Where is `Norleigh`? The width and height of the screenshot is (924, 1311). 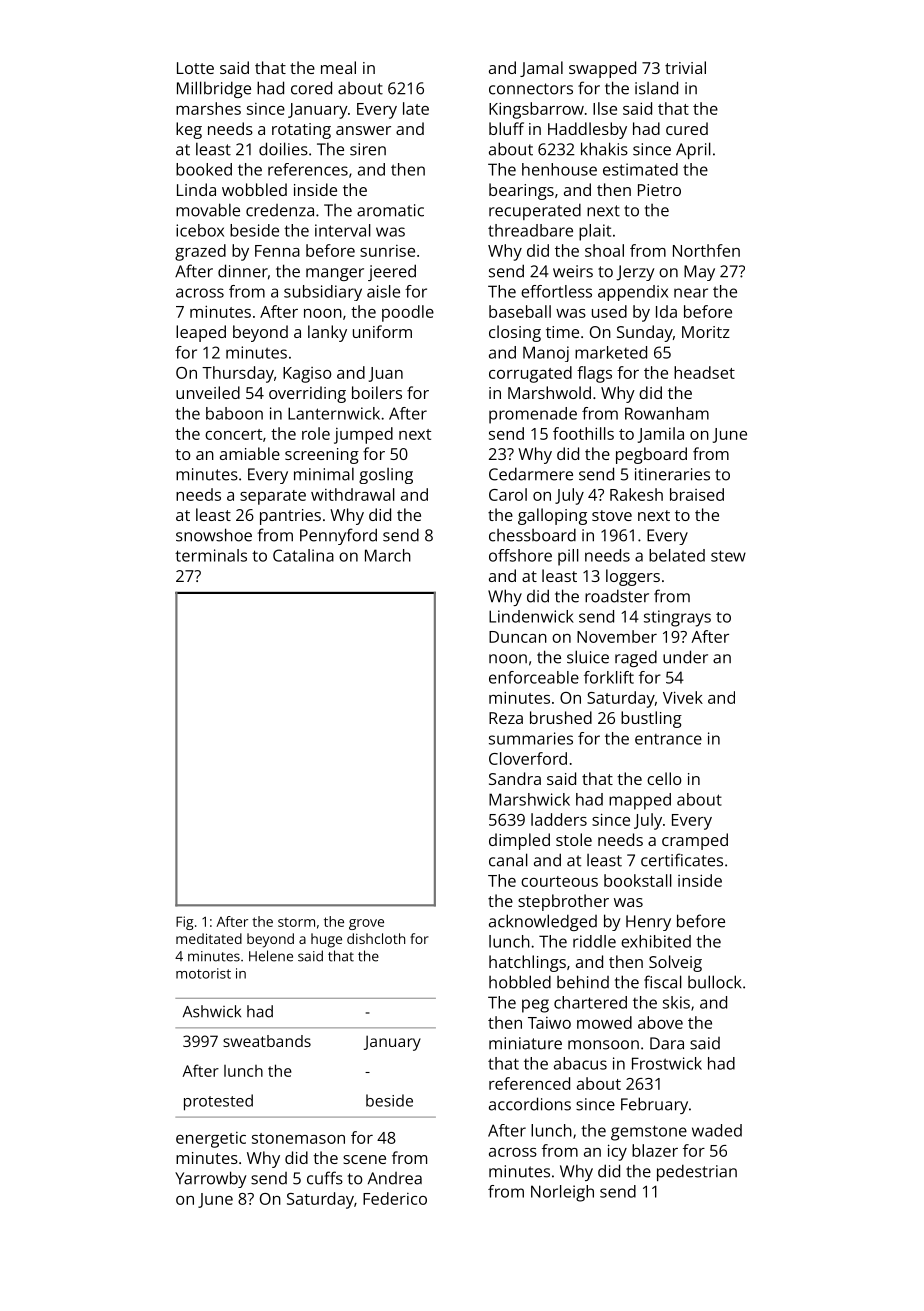
Norleigh is located at coordinates (562, 1193).
